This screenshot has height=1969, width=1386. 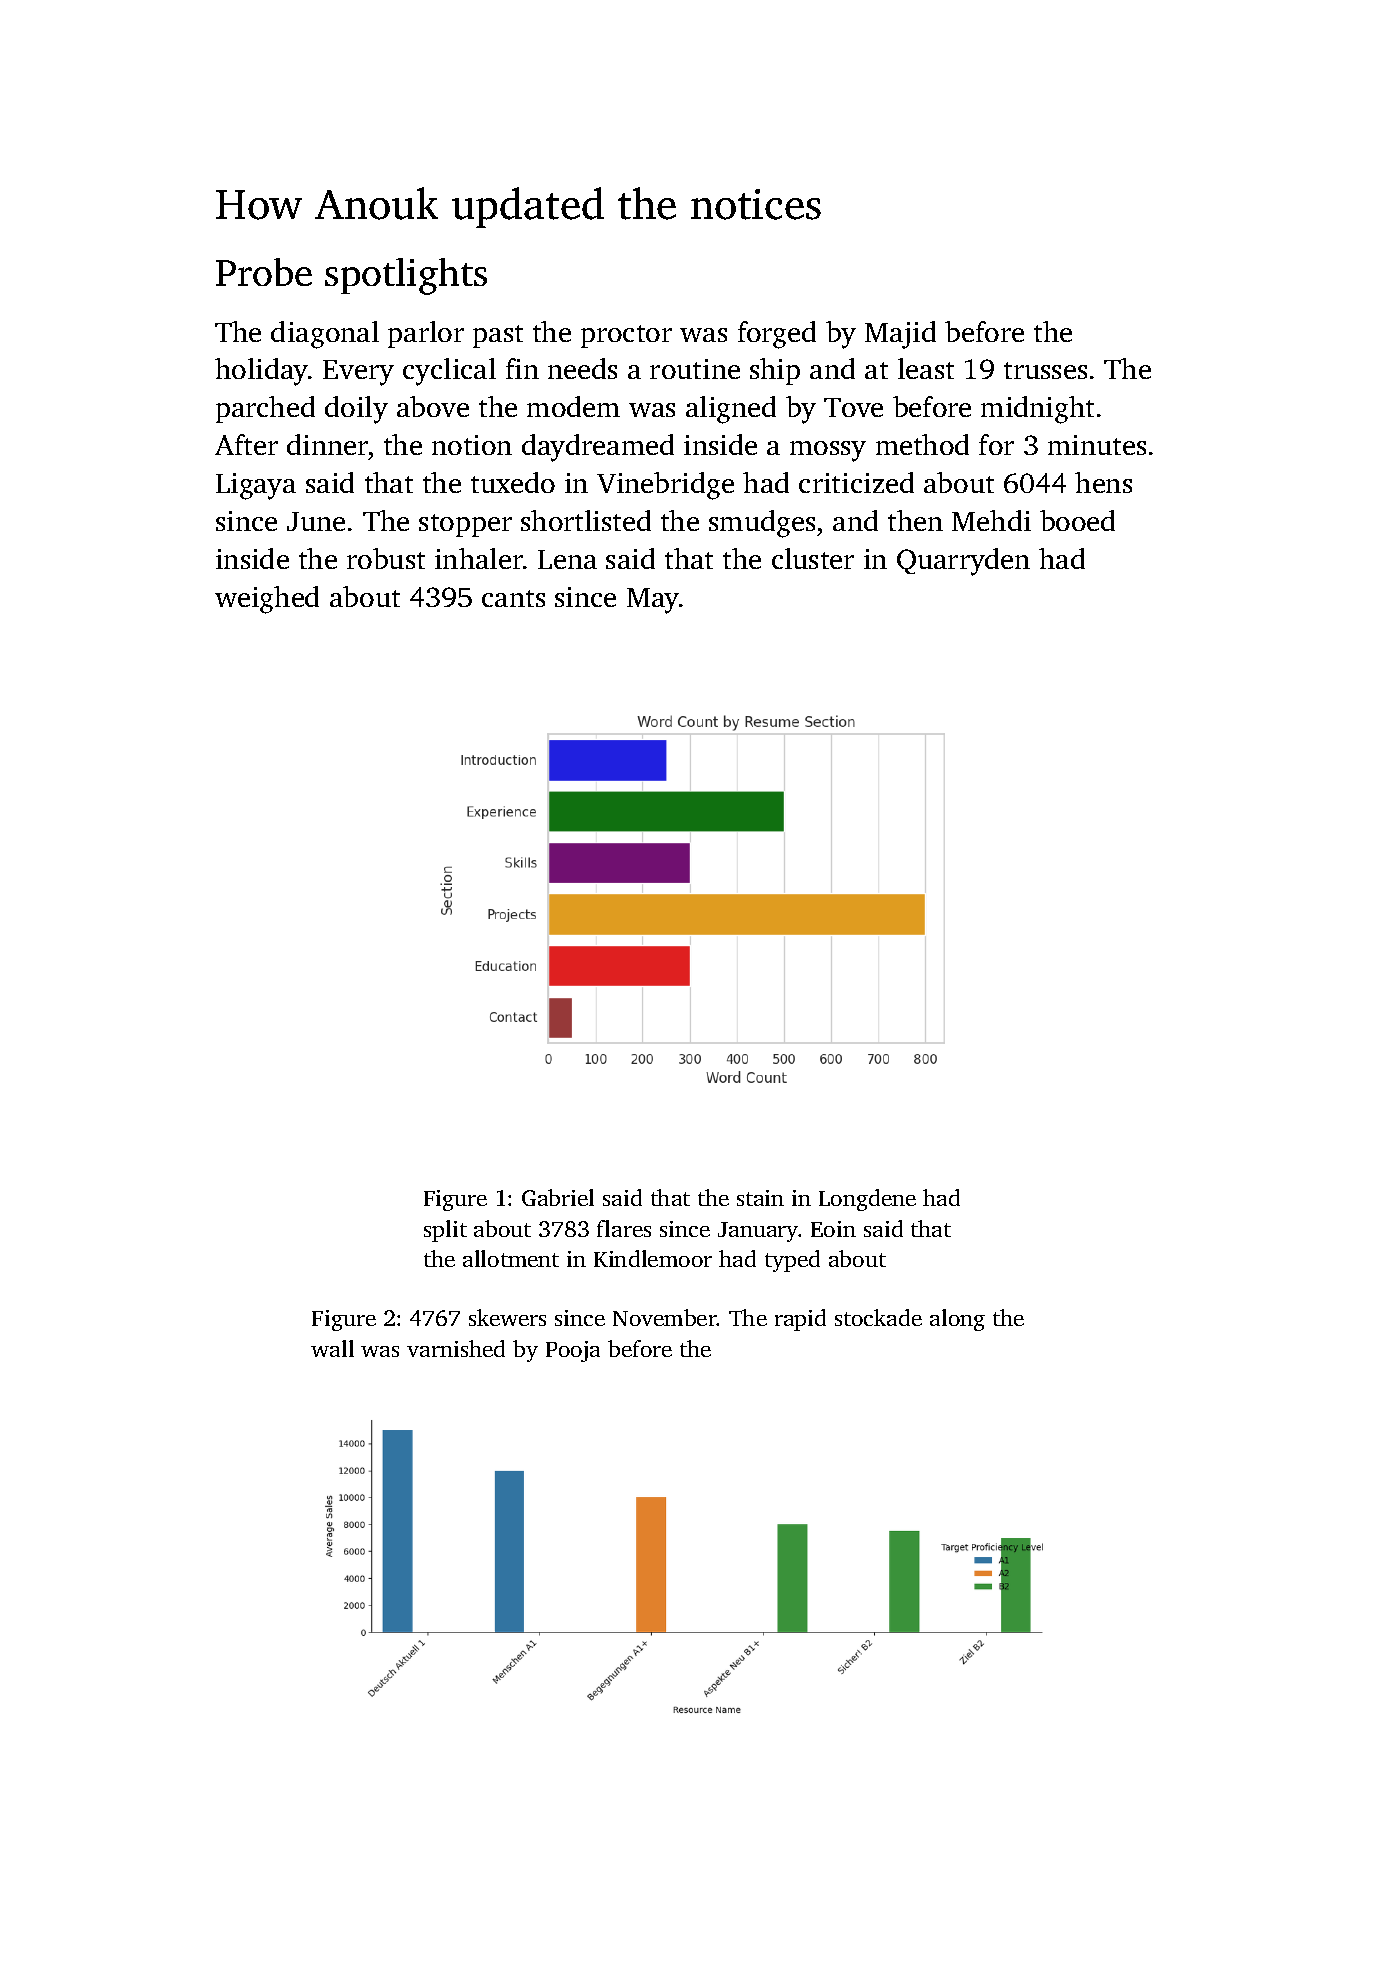 What do you see at coordinates (777, 335) in the screenshot?
I see `forged` at bounding box center [777, 335].
